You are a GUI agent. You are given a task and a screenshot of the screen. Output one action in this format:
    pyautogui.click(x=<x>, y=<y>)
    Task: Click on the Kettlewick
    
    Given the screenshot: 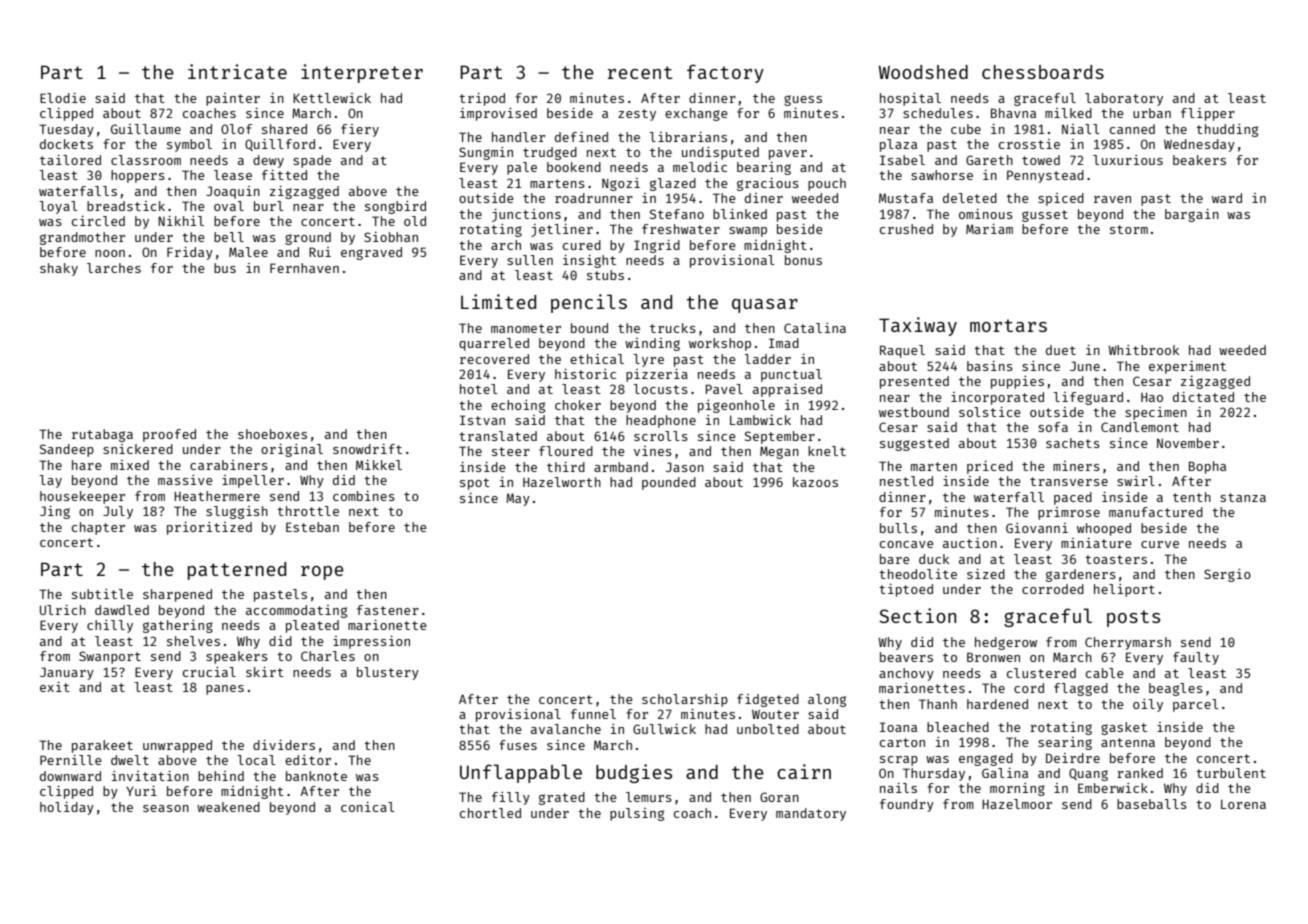 What is the action you would take?
    pyautogui.click(x=332, y=98)
